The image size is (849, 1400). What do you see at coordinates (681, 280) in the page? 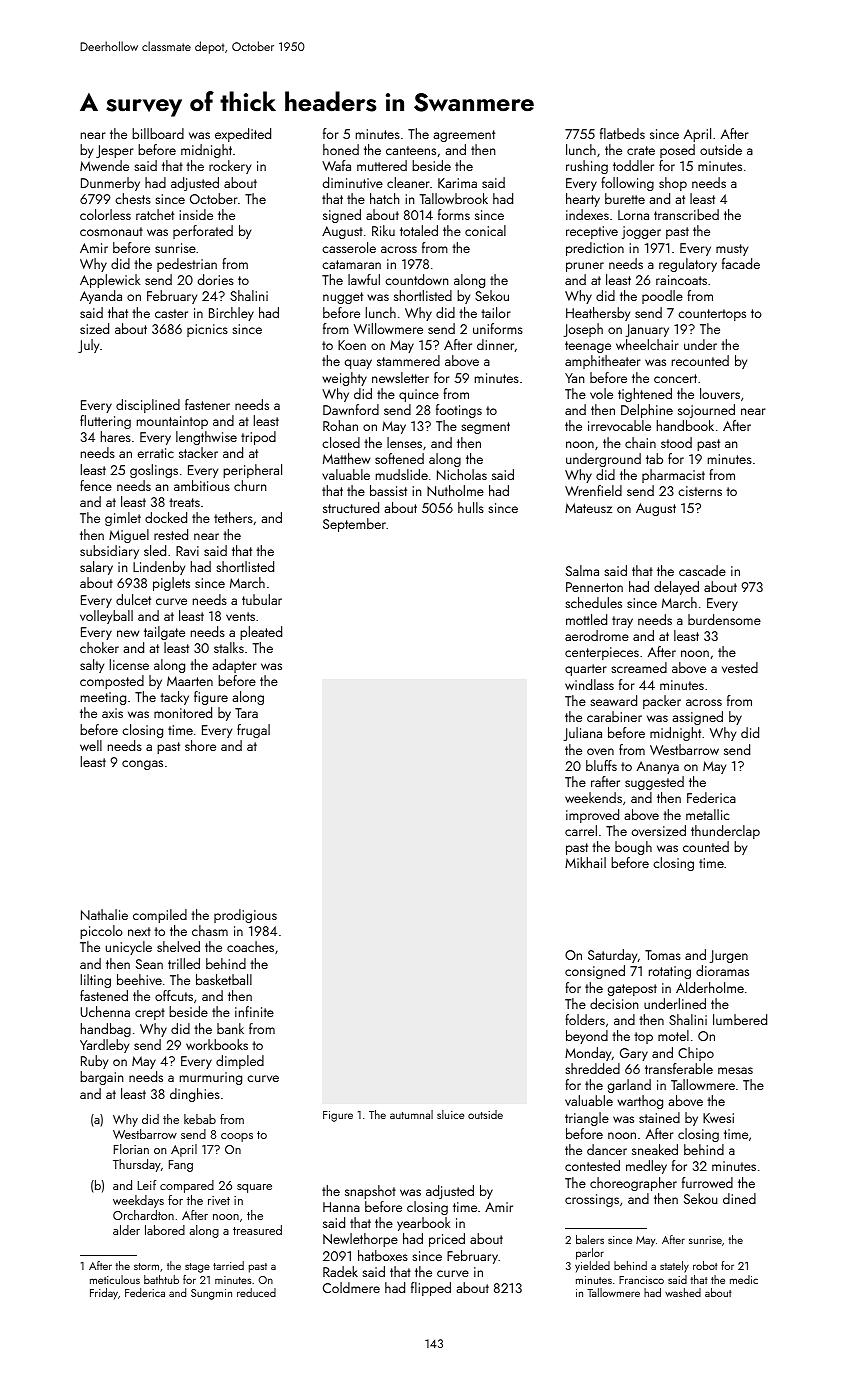
I see `raincoats` at bounding box center [681, 280].
